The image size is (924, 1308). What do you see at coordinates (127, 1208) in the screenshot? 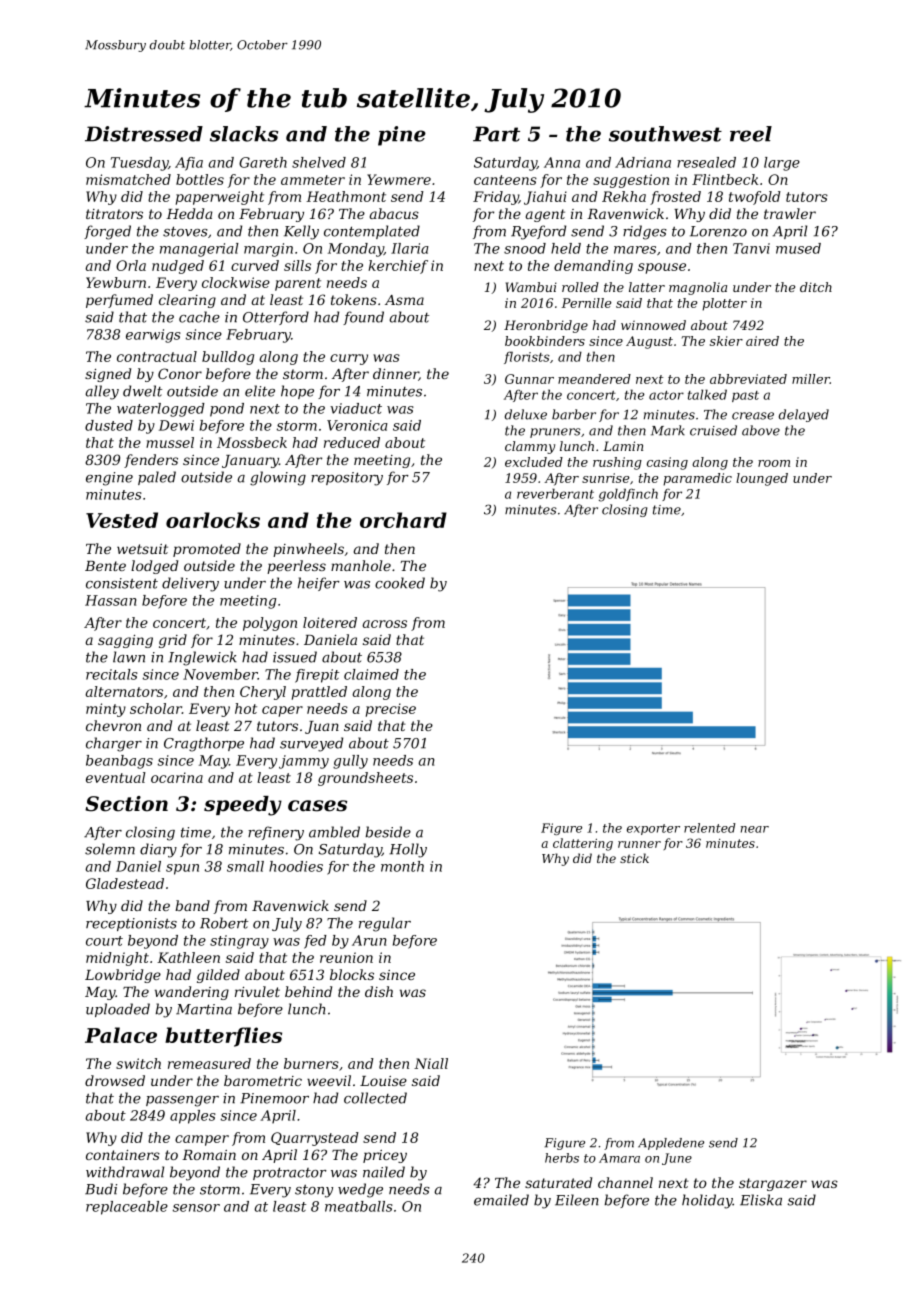
I see `replaceable` at bounding box center [127, 1208].
